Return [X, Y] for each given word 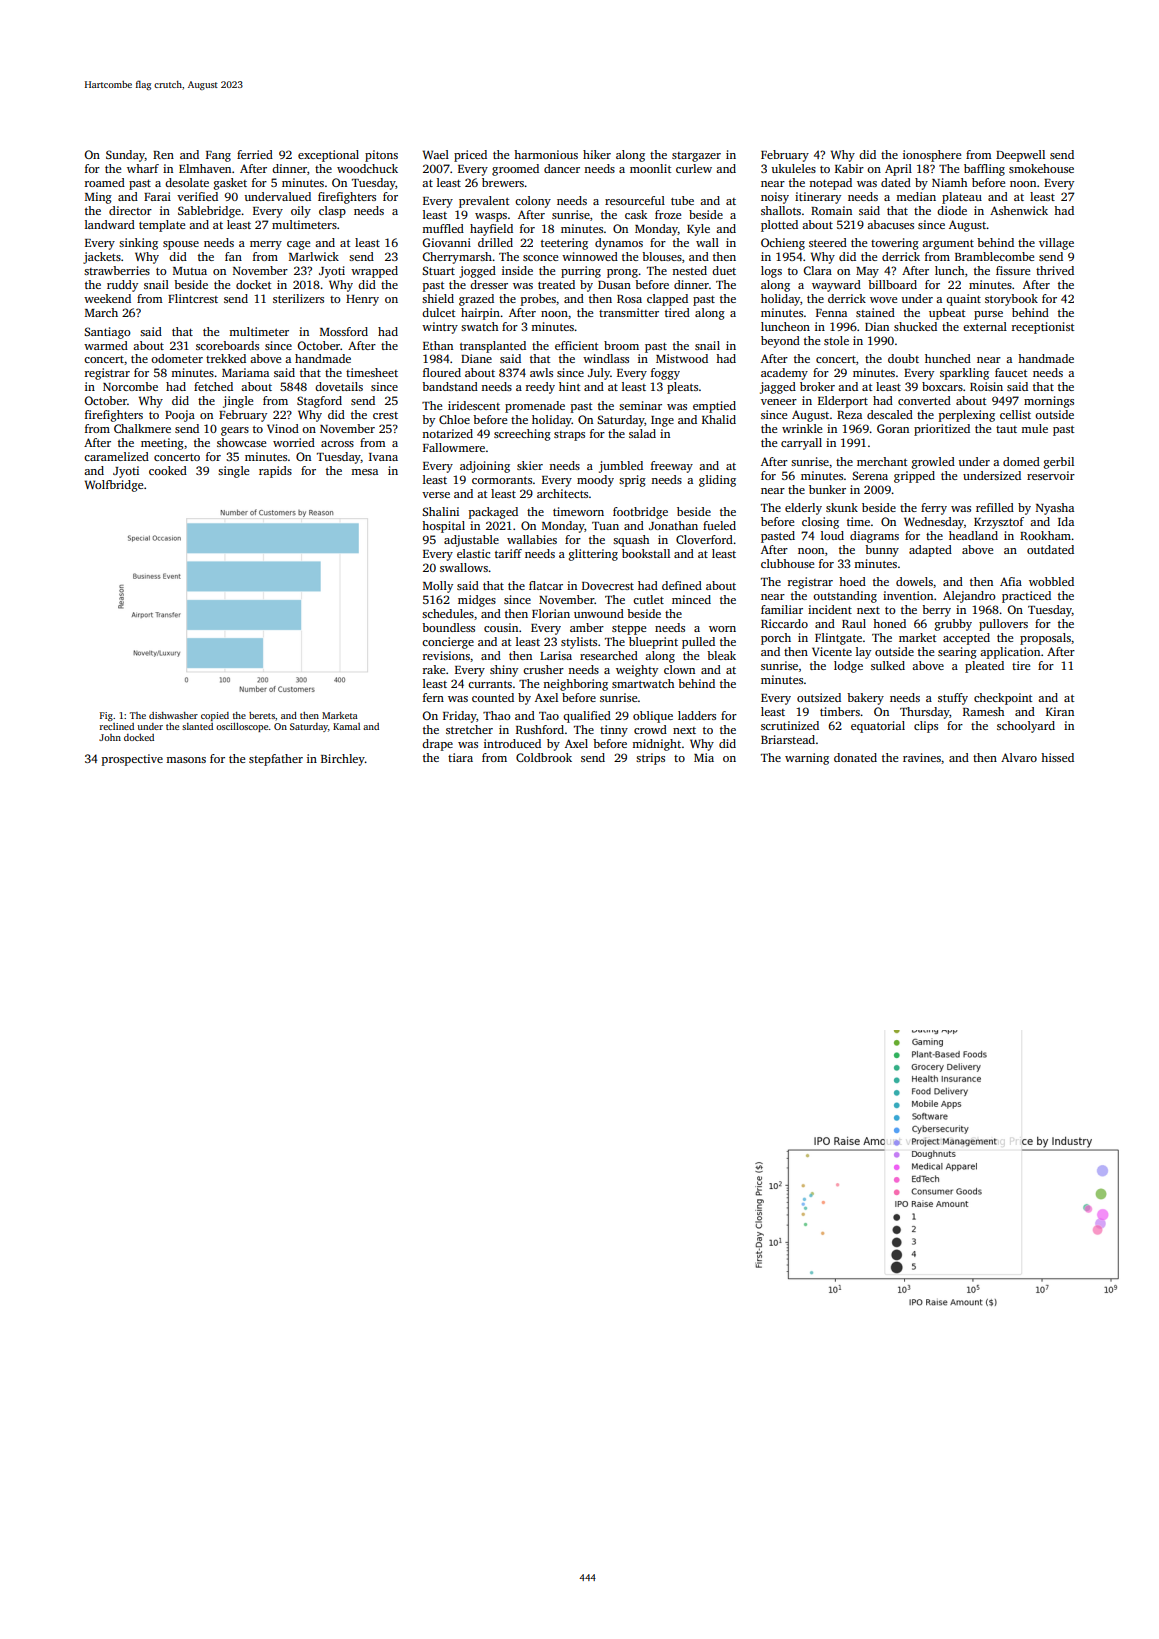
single [233, 472]
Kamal [346, 726]
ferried [255, 154]
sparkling [964, 374]
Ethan [438, 345]
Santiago [107, 333]
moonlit [650, 168]
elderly [803, 509]
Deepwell [1020, 156]
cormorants [502, 480]
